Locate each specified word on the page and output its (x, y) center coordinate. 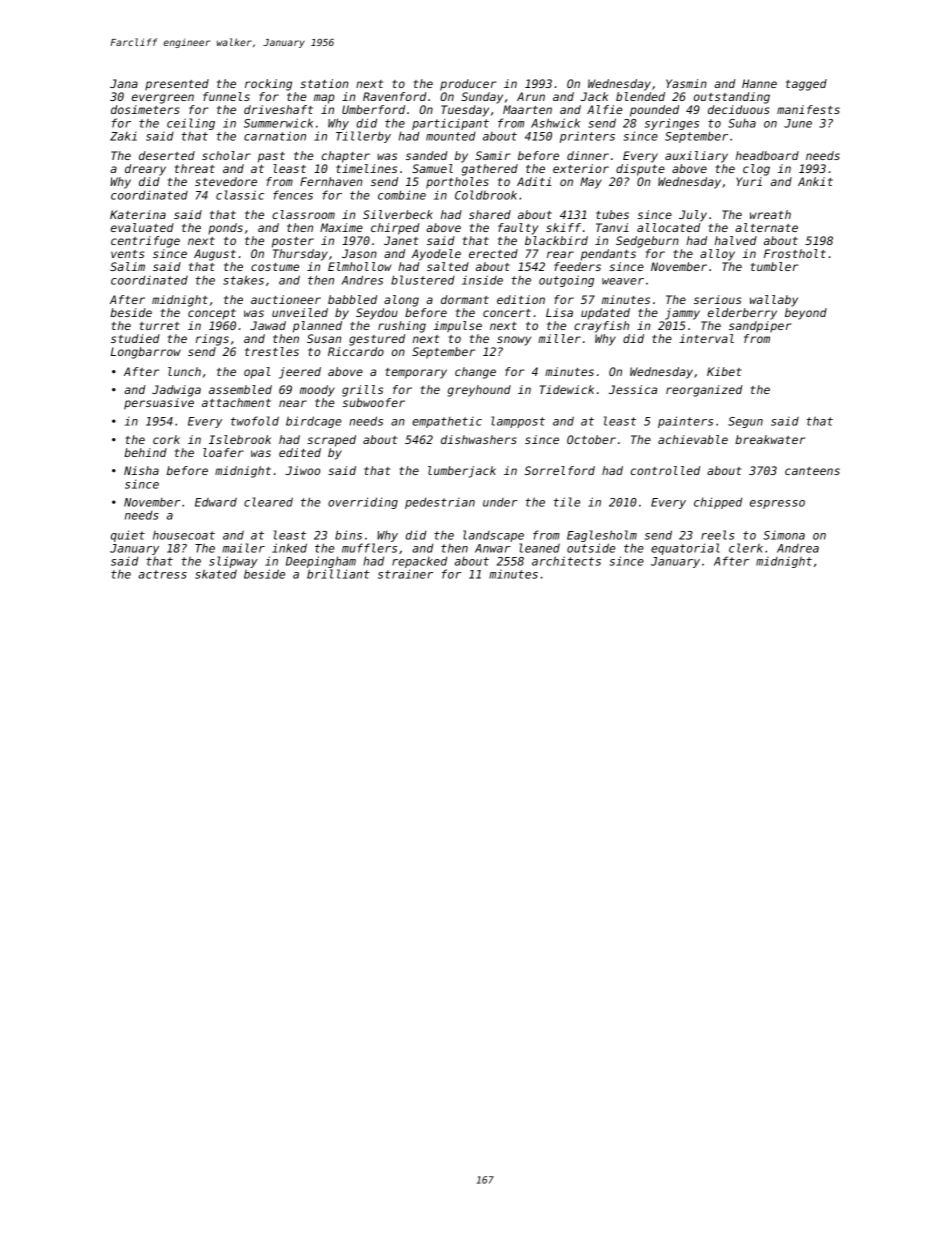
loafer (223, 452)
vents (127, 254)
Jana (124, 83)
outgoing (566, 281)
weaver (623, 281)
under (500, 502)
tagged (806, 85)
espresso (777, 504)
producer (468, 85)
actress (162, 574)
